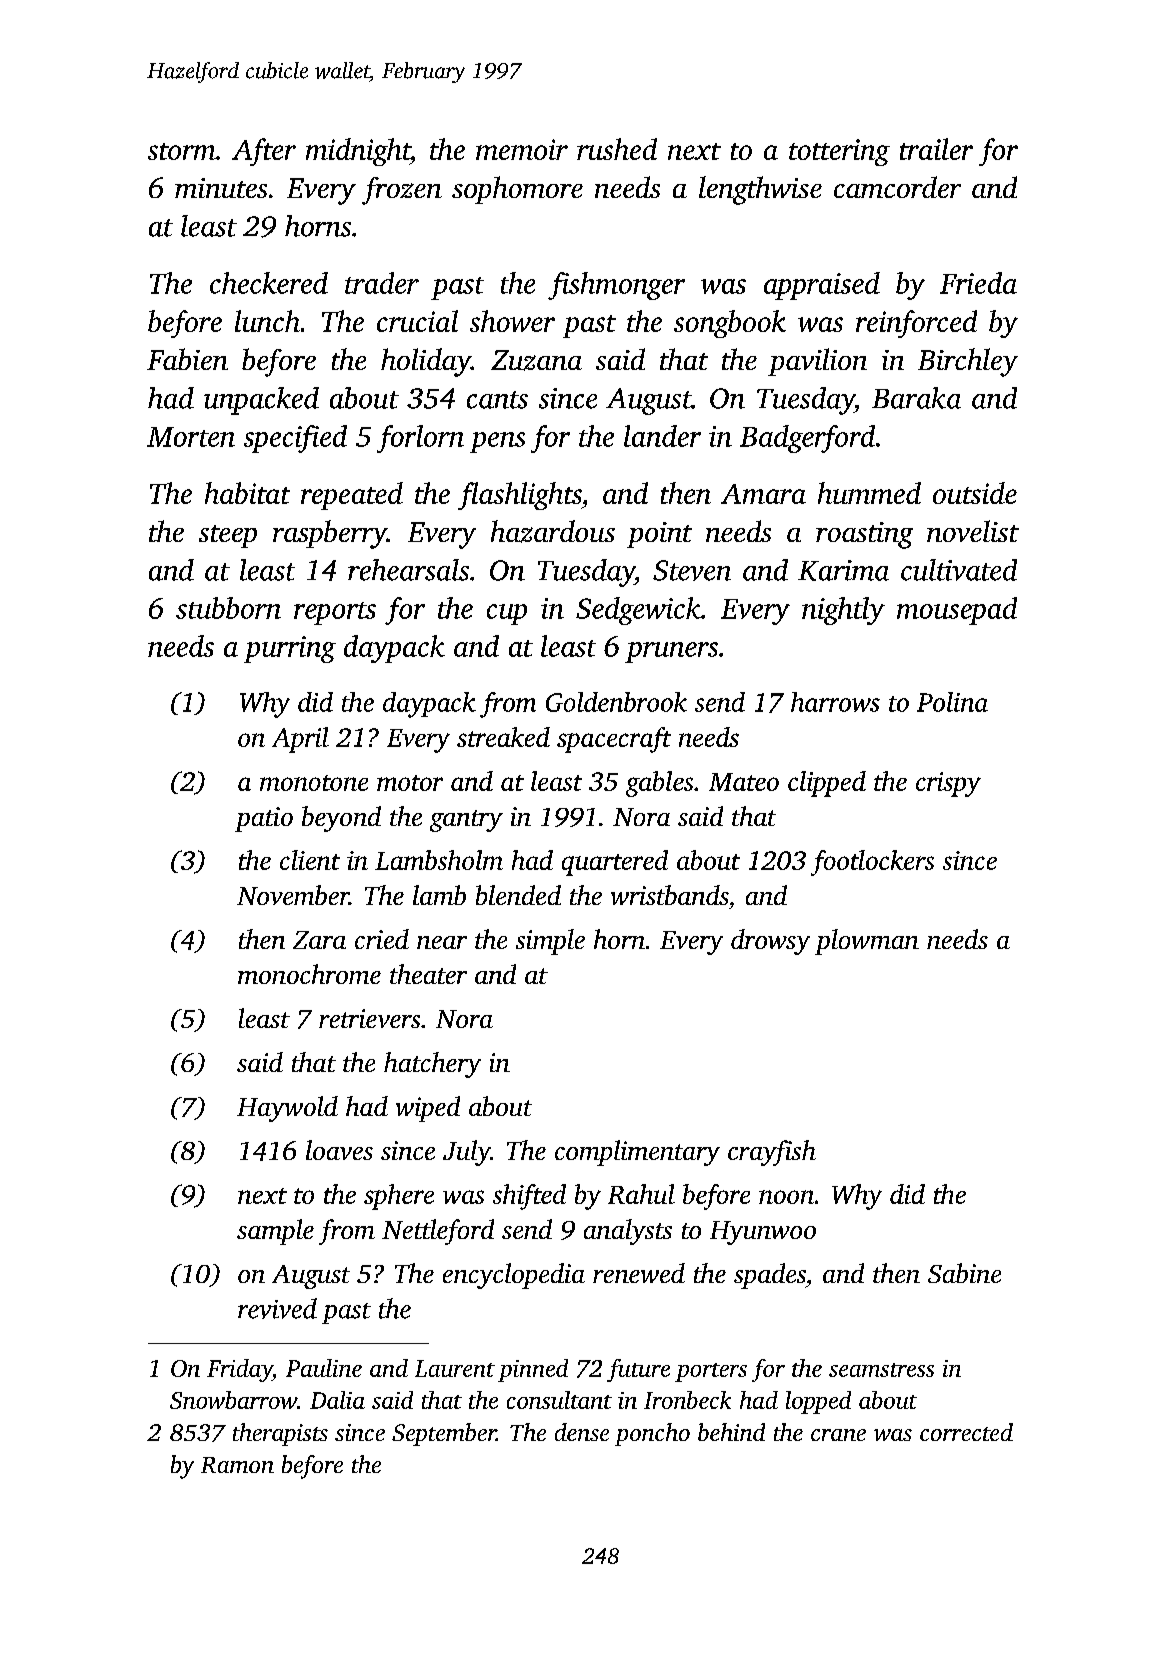  What do you see at coordinates (839, 152) in the page?
I see `tottering` at bounding box center [839, 152].
